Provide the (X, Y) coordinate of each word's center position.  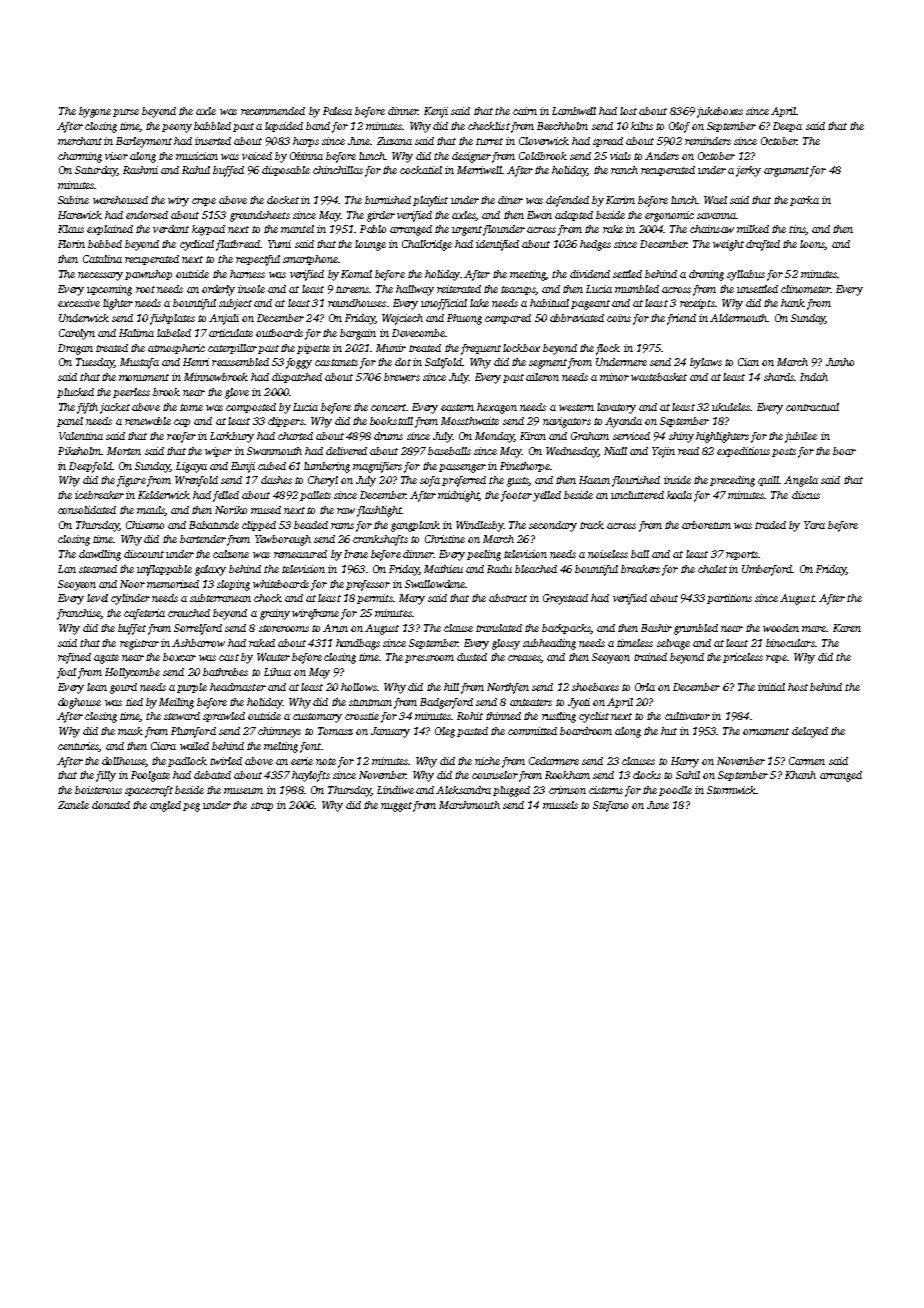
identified (497, 245)
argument (786, 172)
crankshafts (380, 540)
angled (165, 806)
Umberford (767, 570)
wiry (178, 201)
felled (226, 496)
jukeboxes (720, 112)
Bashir (656, 628)
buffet (132, 629)
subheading (549, 644)
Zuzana (394, 141)
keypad (208, 230)
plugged (511, 791)
